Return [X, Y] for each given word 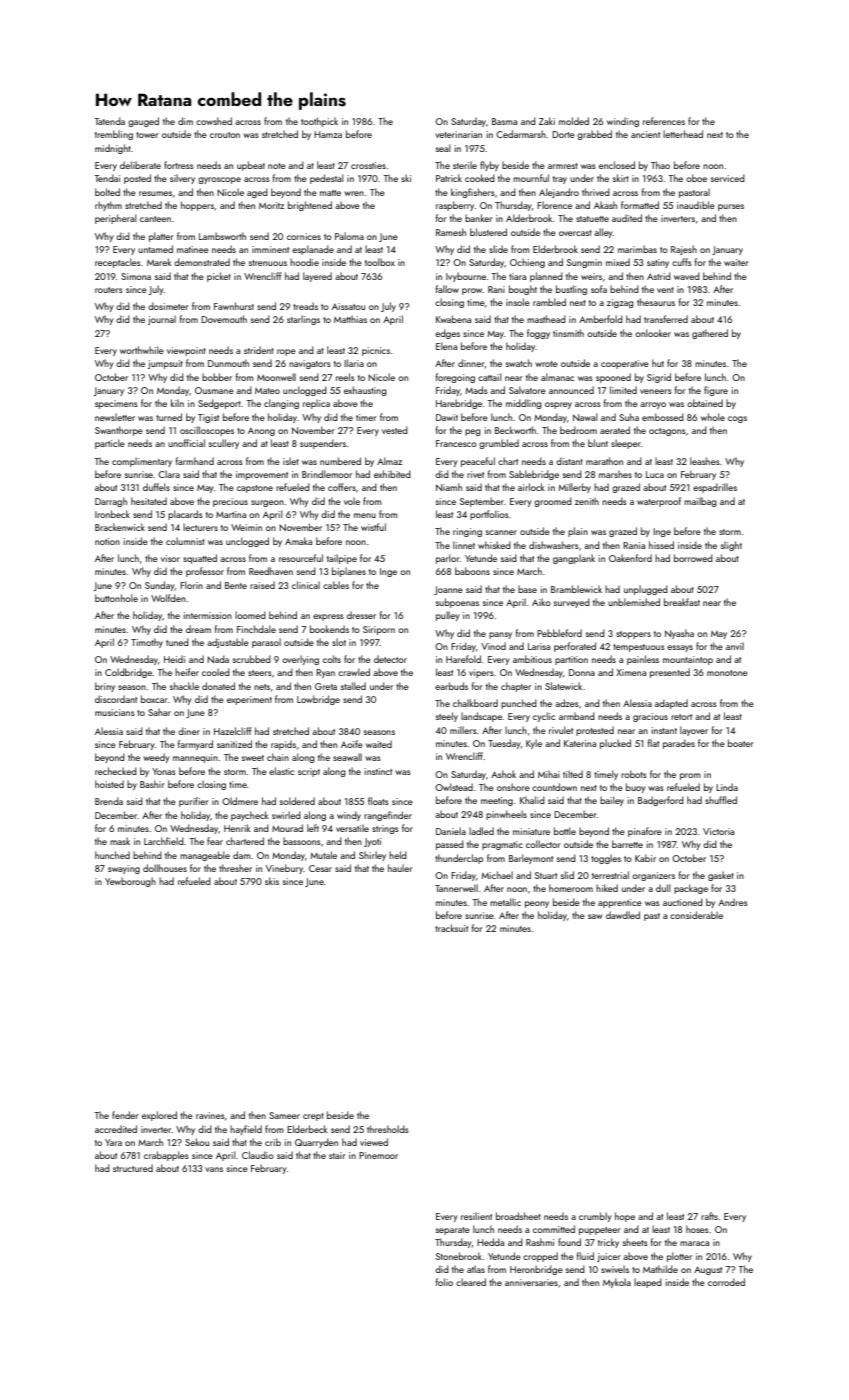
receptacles [118, 263]
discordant [116, 699]
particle [110, 444]
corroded [726, 1282]
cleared [471, 1282]
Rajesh [684, 250]
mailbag [700, 502]
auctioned [683, 902]
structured [133, 1168]
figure [716, 391]
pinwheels [506, 815]
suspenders [323, 444]
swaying [124, 869]
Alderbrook [529, 218]
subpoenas [457, 603]
